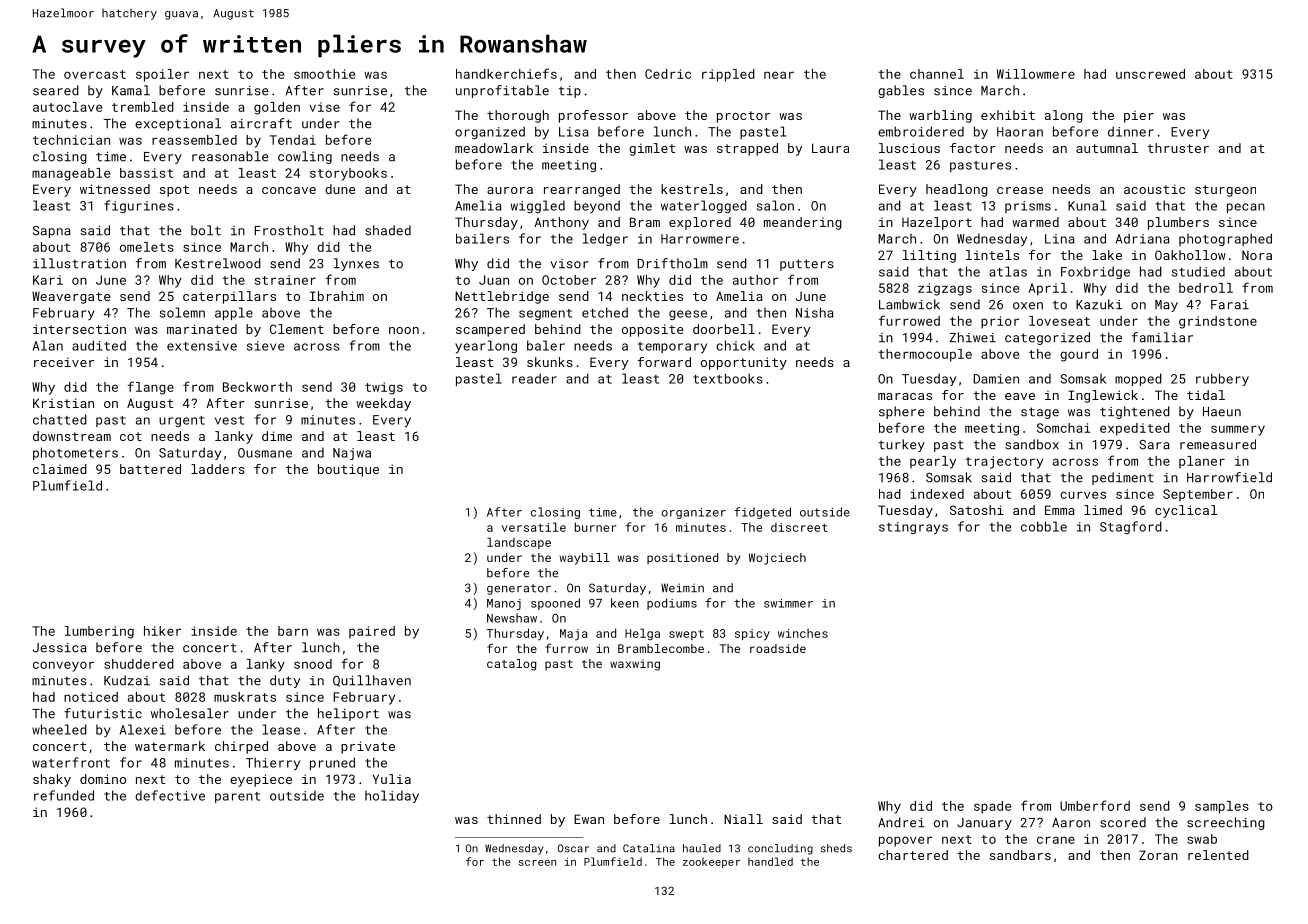  Describe the element at coordinates (257, 387) in the screenshot. I see `Beckworth` at that location.
